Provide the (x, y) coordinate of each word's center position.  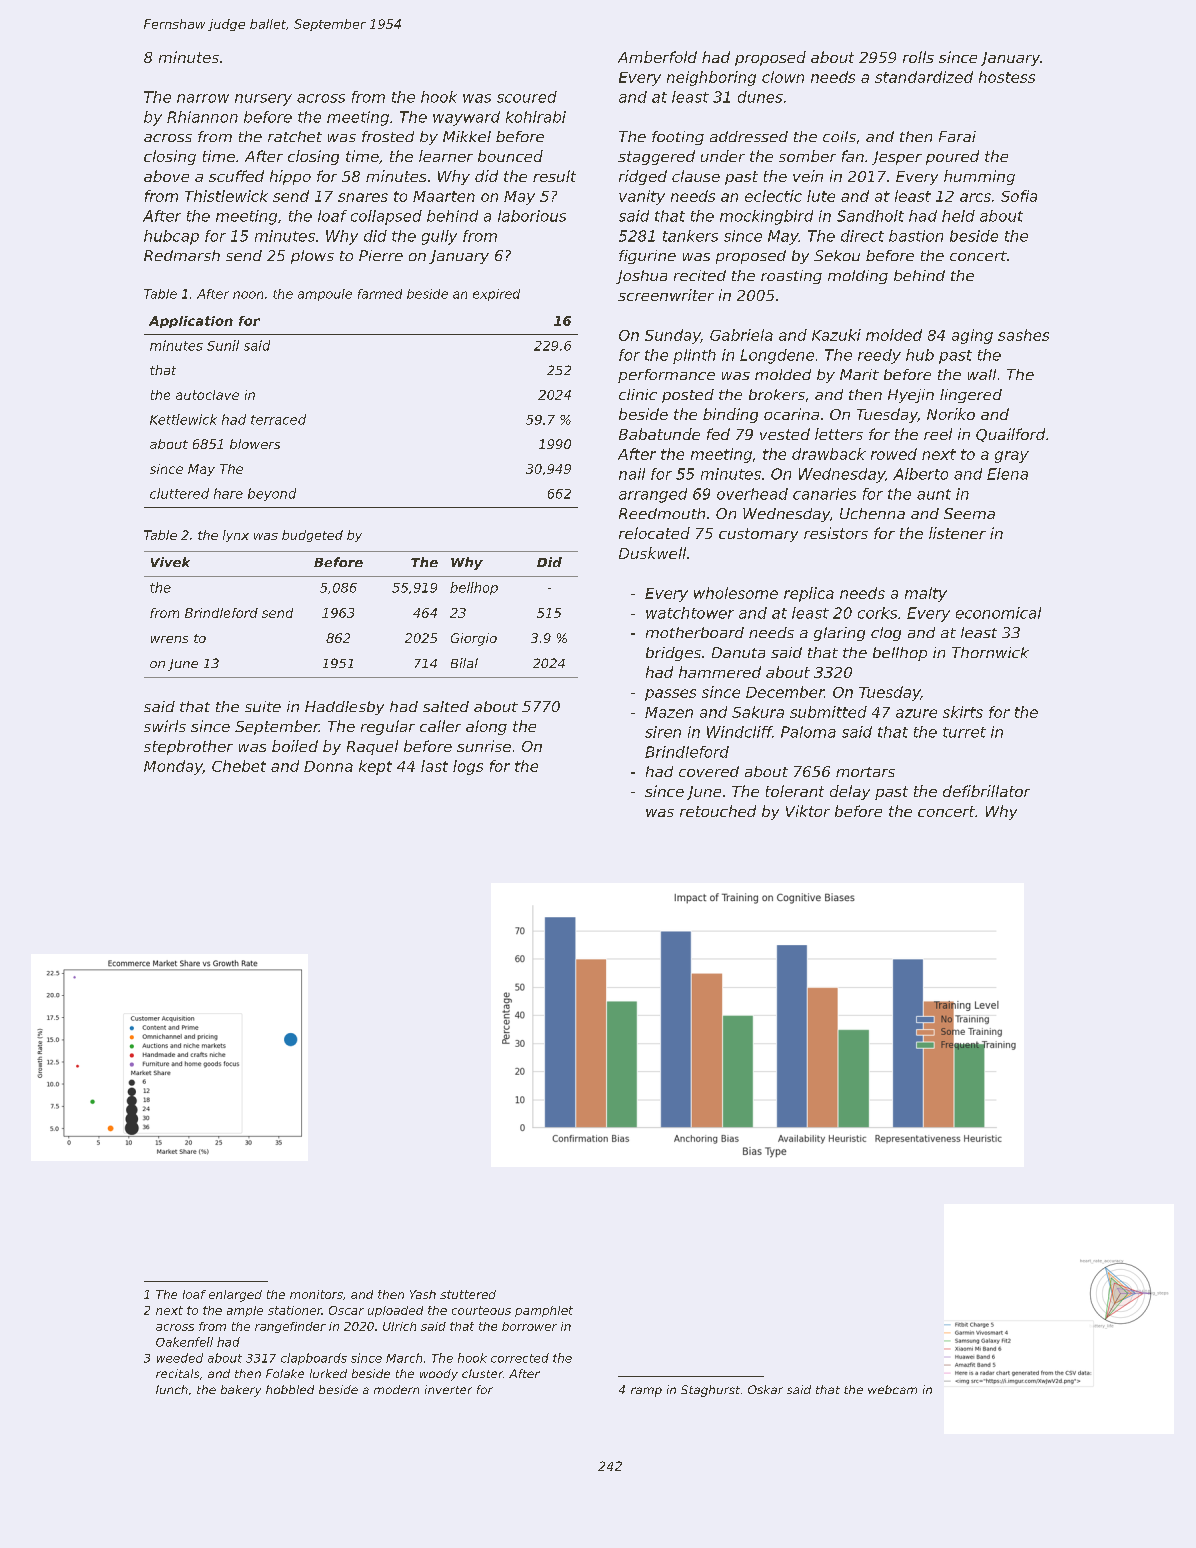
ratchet (295, 136)
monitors (316, 1294)
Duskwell (652, 553)
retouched (718, 811)
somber (807, 156)
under (723, 156)
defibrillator (986, 791)
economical (998, 613)
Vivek (170, 562)
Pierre (381, 255)
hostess (1007, 77)
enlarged (235, 1296)
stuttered (468, 1294)
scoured (527, 97)
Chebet (239, 766)
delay (850, 792)
